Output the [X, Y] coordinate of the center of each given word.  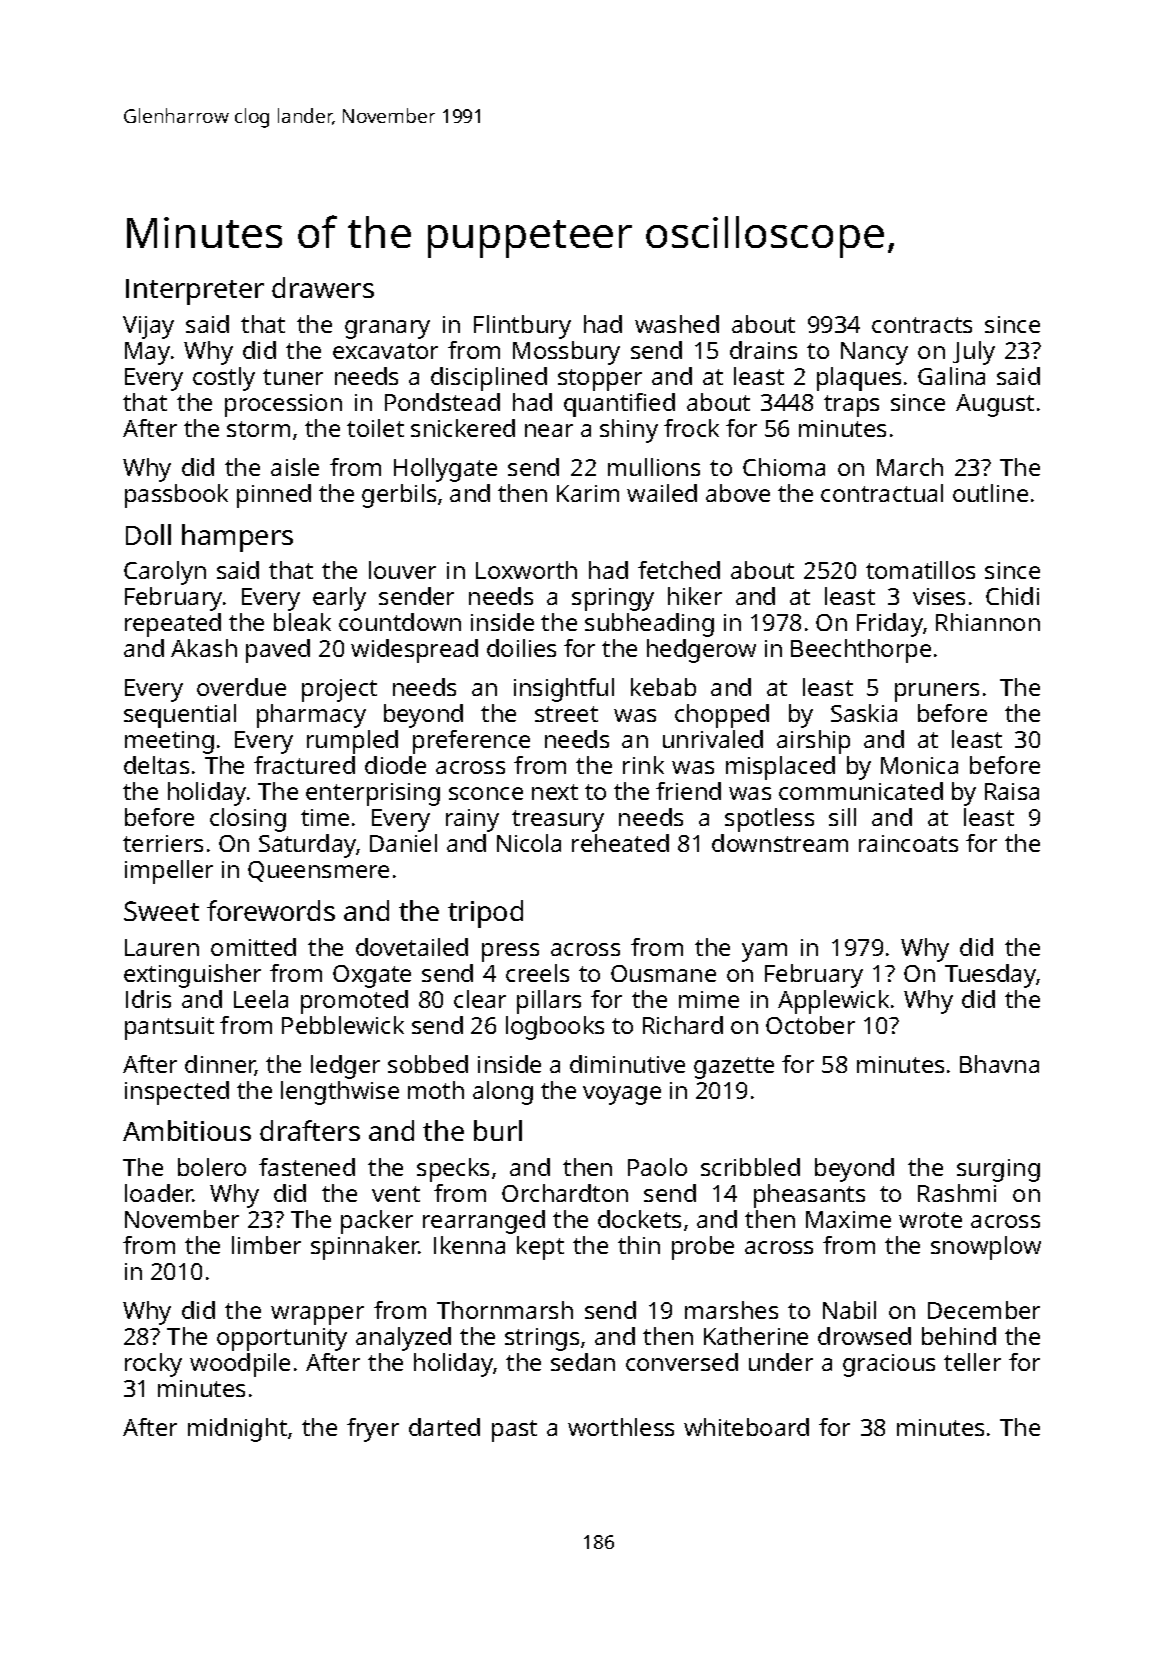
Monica [919, 765]
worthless [621, 1427]
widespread [414, 651]
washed [677, 324]
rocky [153, 1365]
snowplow [986, 1248]
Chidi [1012, 596]
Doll [148, 534]
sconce [486, 793]
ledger [345, 1067]
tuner [293, 377]
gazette [734, 1068]
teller [972, 1362]
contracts [922, 325]
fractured [304, 765]
